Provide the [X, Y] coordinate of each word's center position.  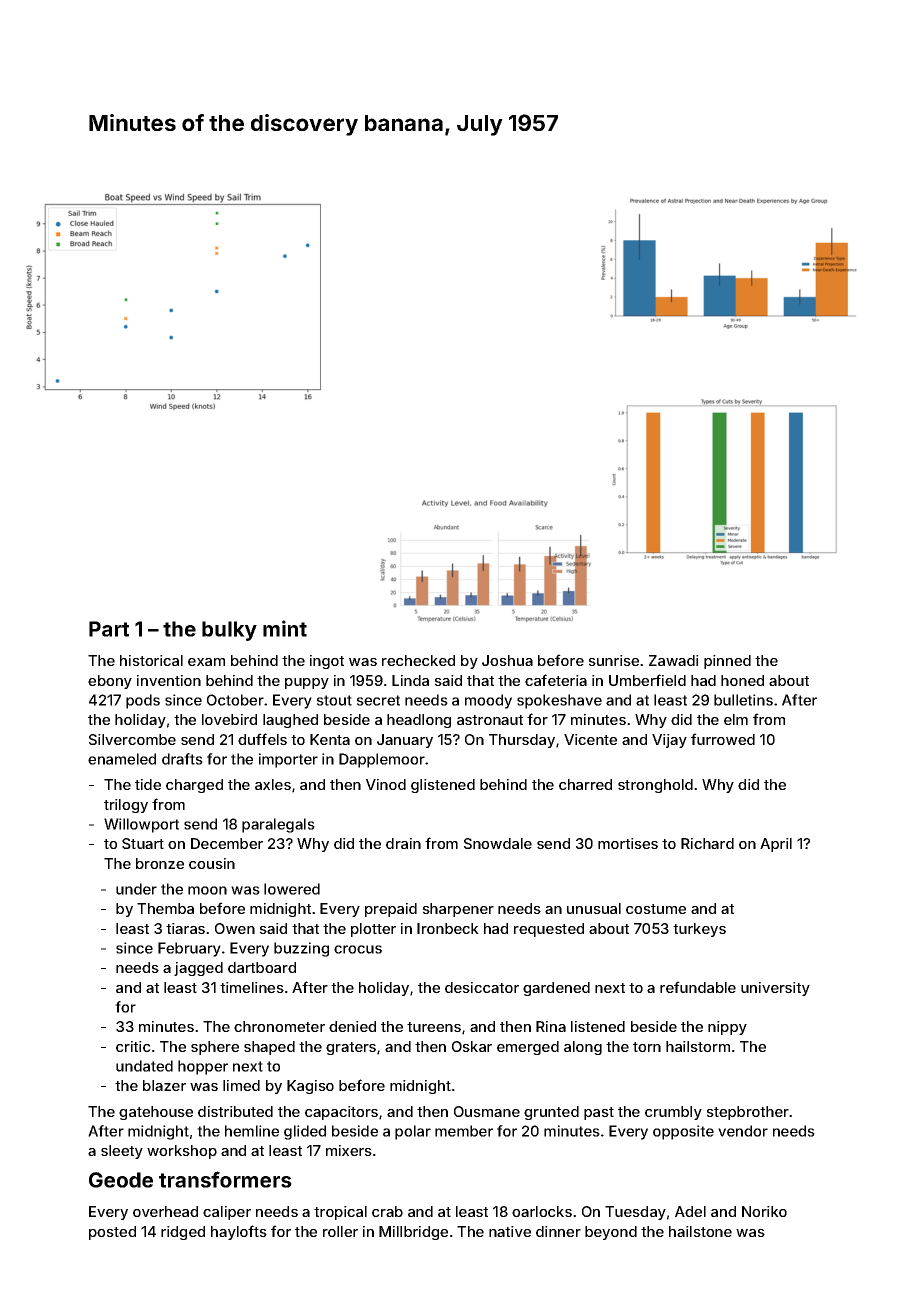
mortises [628, 843]
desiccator [482, 987]
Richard [707, 843]
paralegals [278, 825]
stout [334, 700]
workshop [182, 1152]
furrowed [723, 739]
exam [206, 662]
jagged [198, 969]
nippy [727, 1028]
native [510, 1231]
